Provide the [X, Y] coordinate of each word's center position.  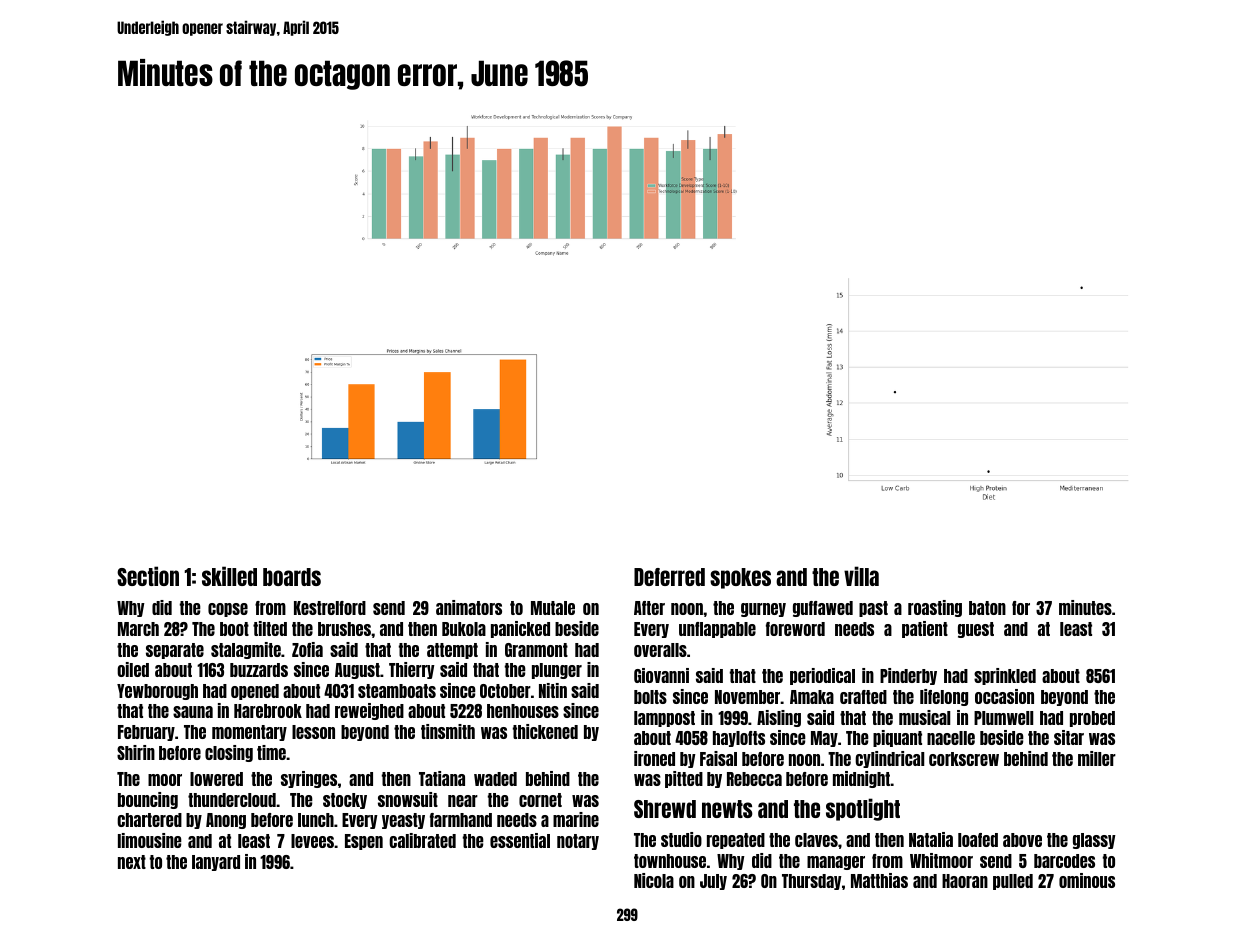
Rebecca [754, 779]
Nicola [654, 880]
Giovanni [661, 675]
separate [175, 651]
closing [229, 753]
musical [924, 717]
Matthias [879, 880]
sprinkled [1005, 676]
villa [861, 576]
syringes [309, 779]
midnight [861, 779]
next [132, 862]
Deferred [669, 577]
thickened [545, 731]
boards [292, 577]
